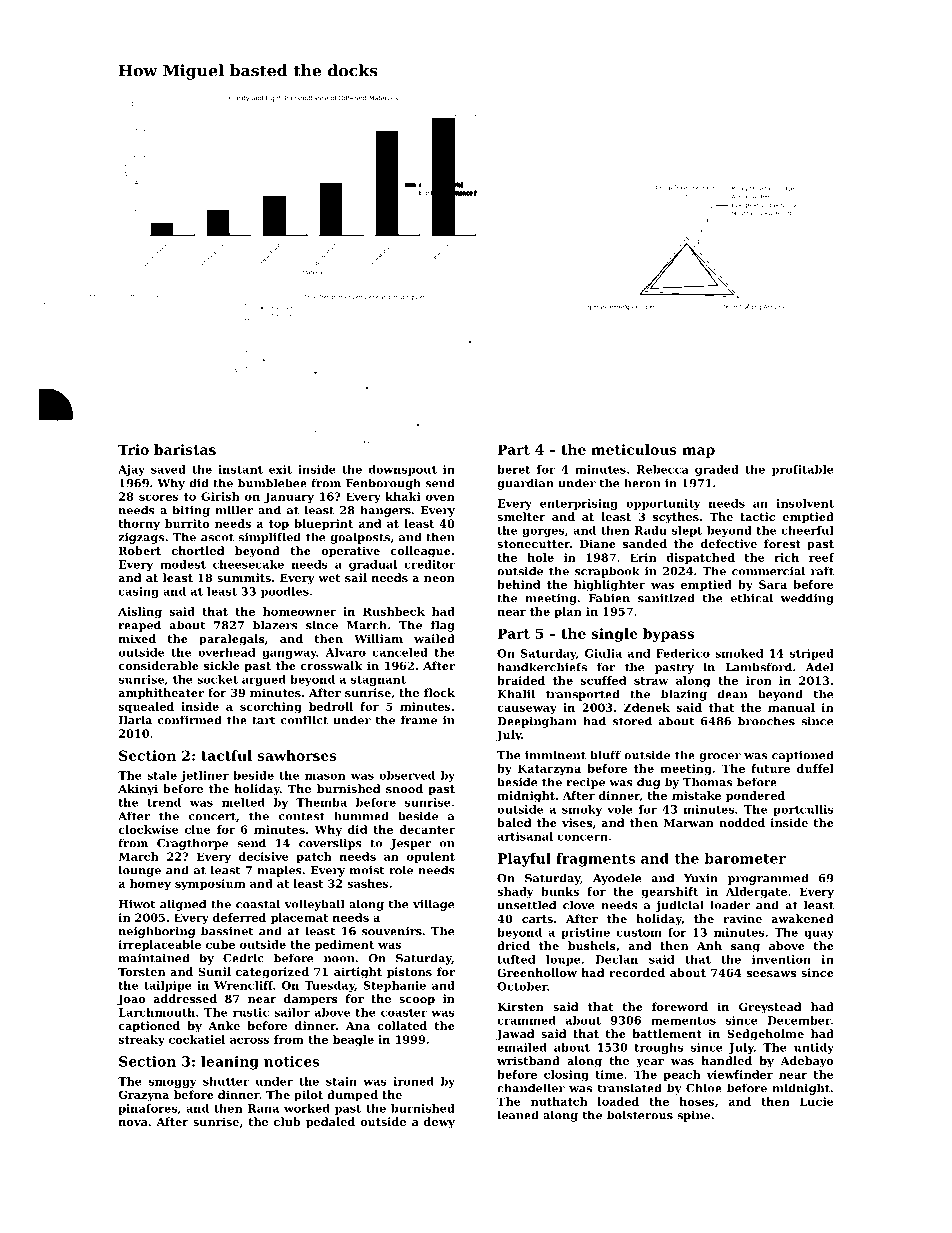 The image size is (952, 1233). I want to click on Greystead, so click(770, 1008).
